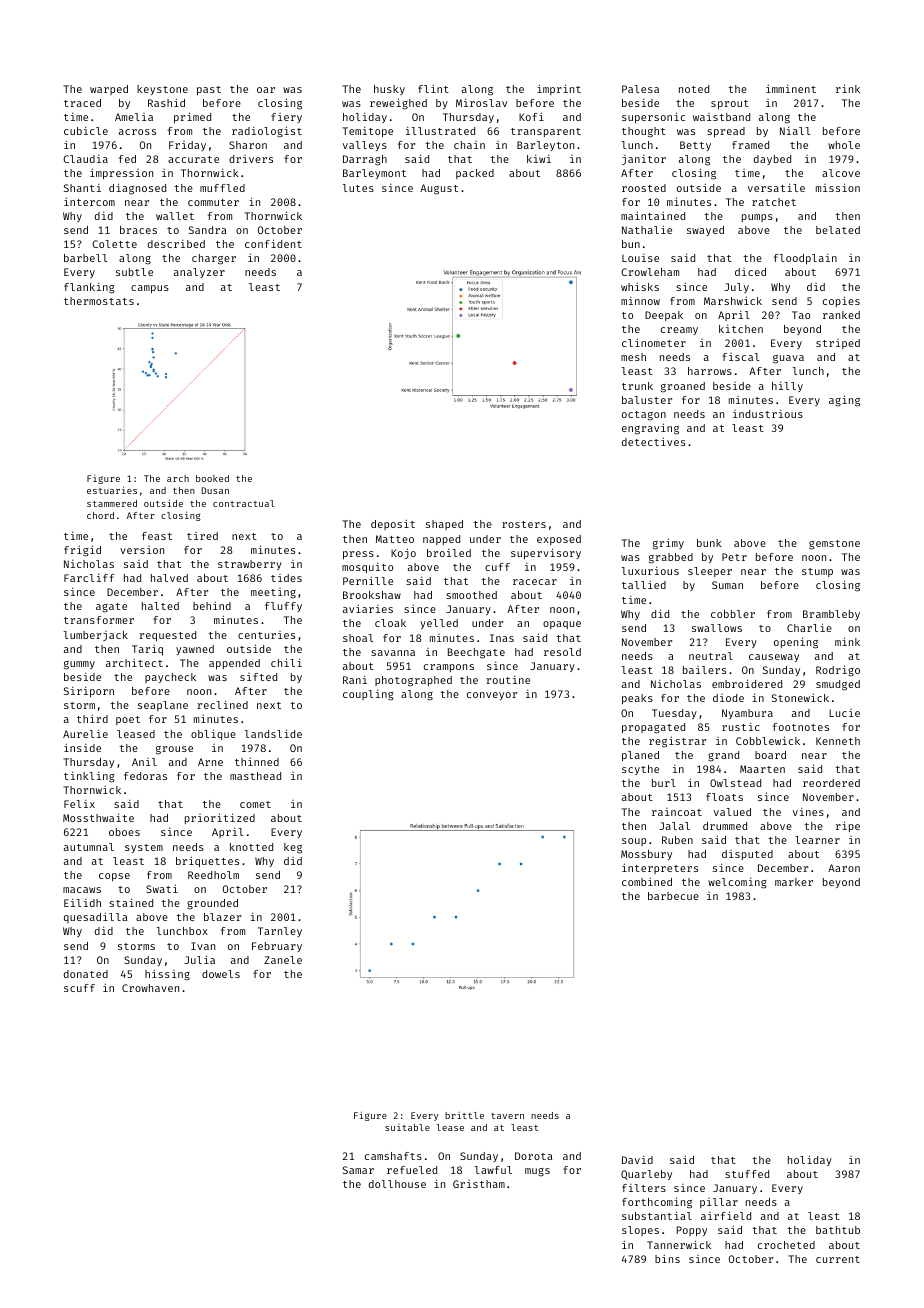 This screenshot has width=924, height=1308. What do you see at coordinates (710, 572) in the screenshot?
I see `sleeper` at bounding box center [710, 572].
